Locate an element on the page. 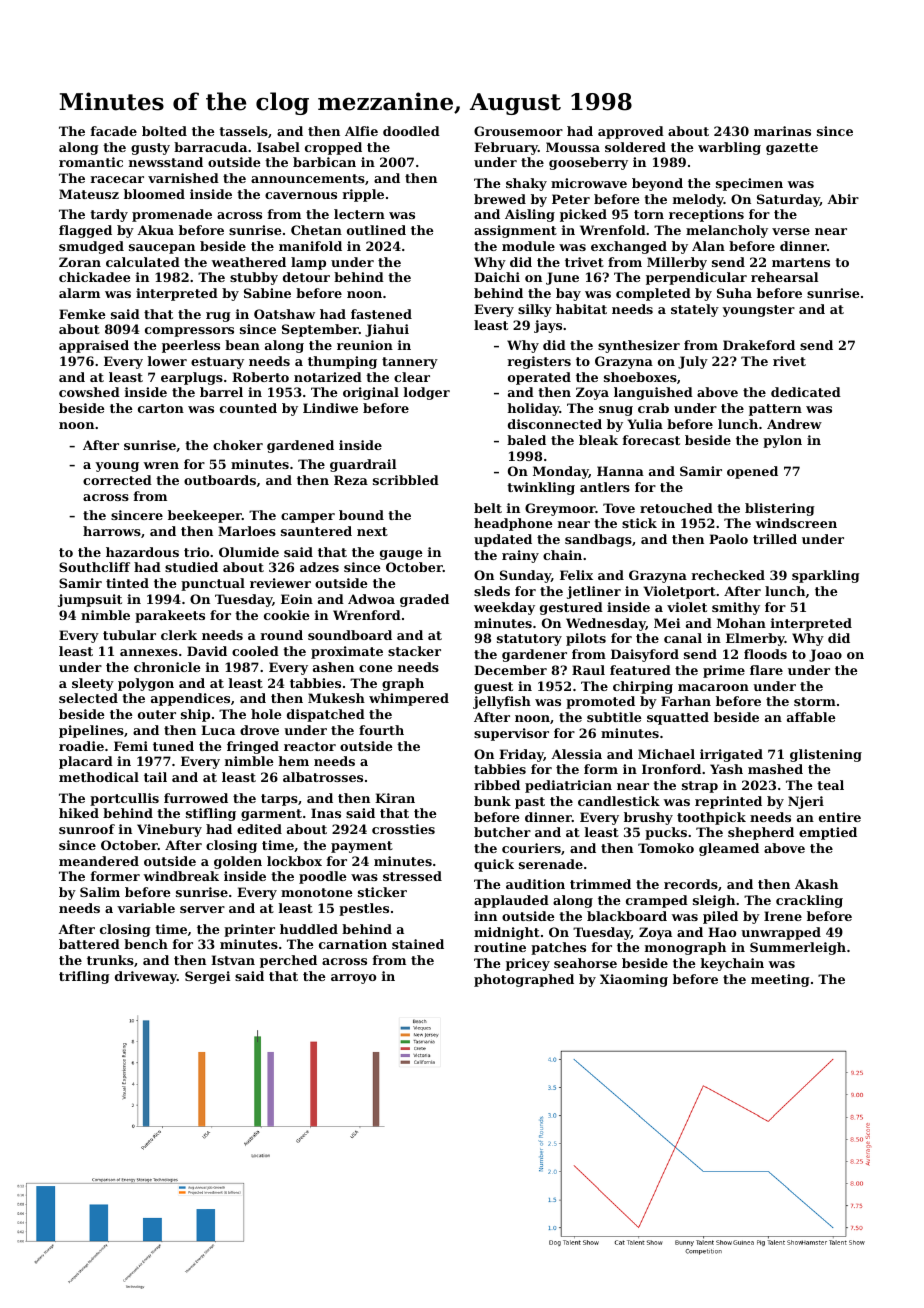 This document has height=1308, width=924. carton is located at coordinates (161, 408).
